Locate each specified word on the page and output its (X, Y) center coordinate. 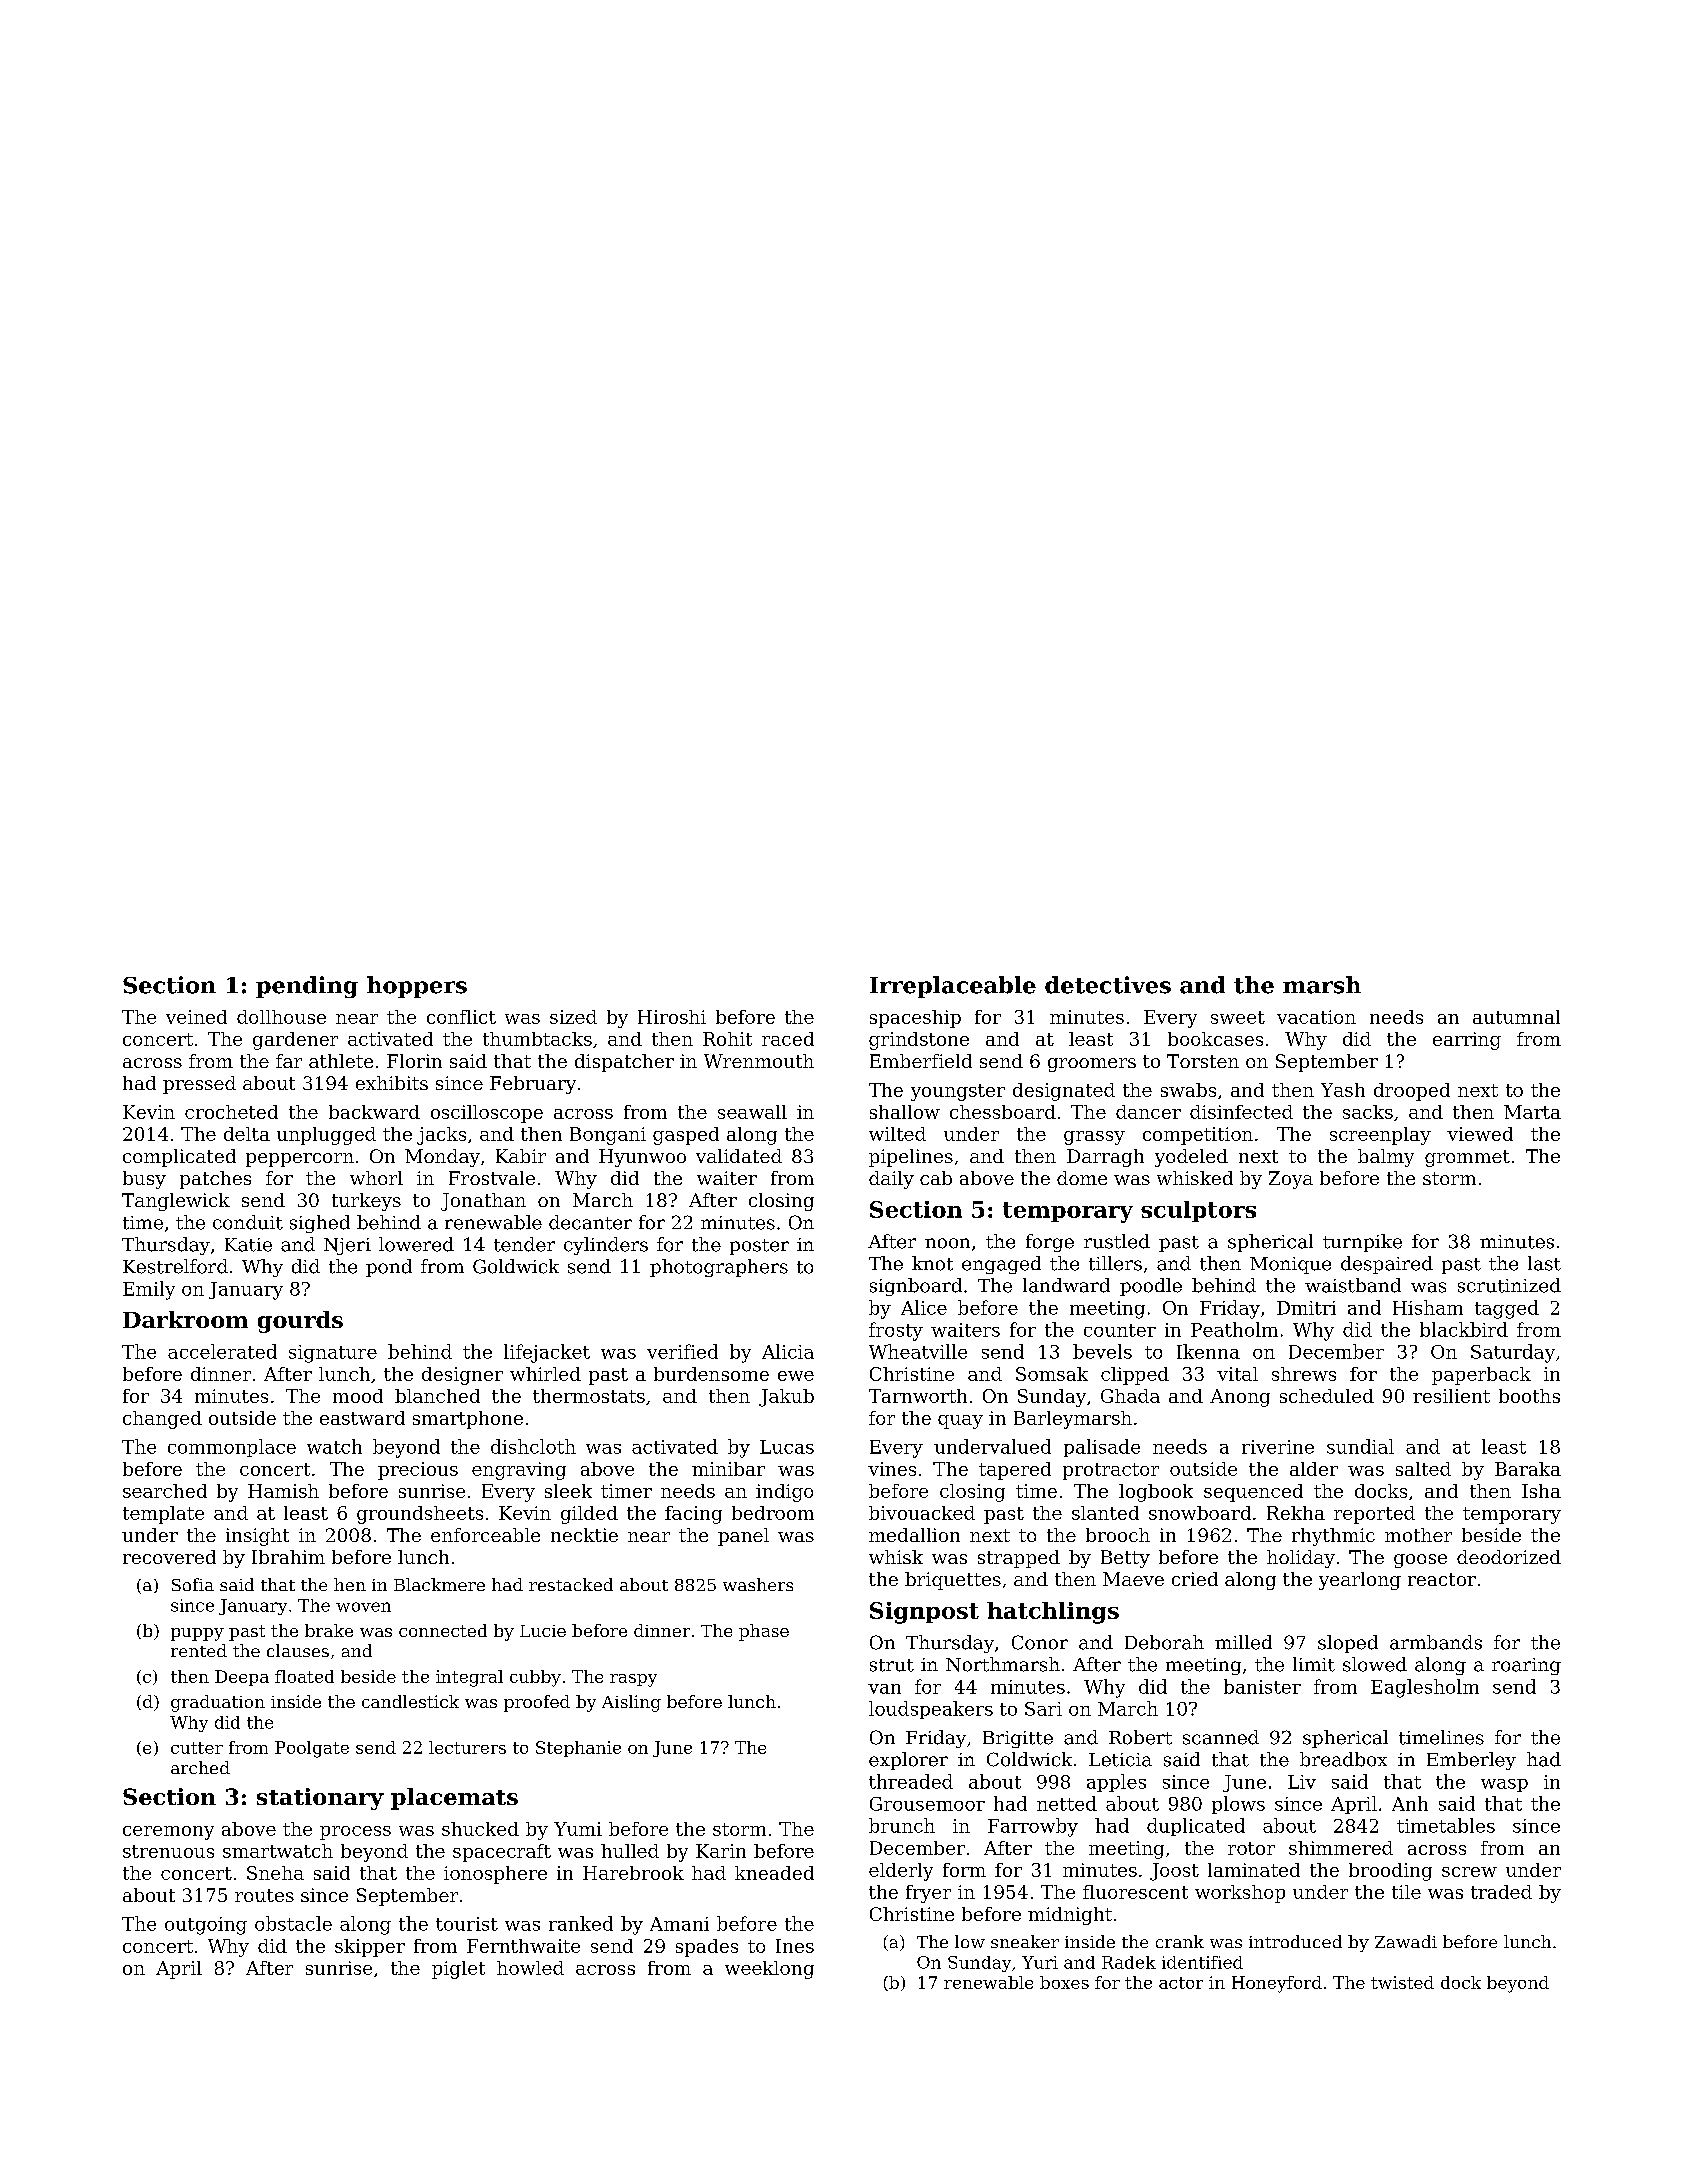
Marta (1532, 1112)
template (163, 1515)
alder (1314, 1469)
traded (1501, 1892)
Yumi (578, 1829)
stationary (320, 1799)
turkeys (366, 1202)
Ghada (1130, 1396)
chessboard (1003, 1112)
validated (739, 1156)
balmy (1386, 1158)
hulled (630, 1851)
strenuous (168, 1851)
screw (1469, 1872)
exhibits (392, 1083)
